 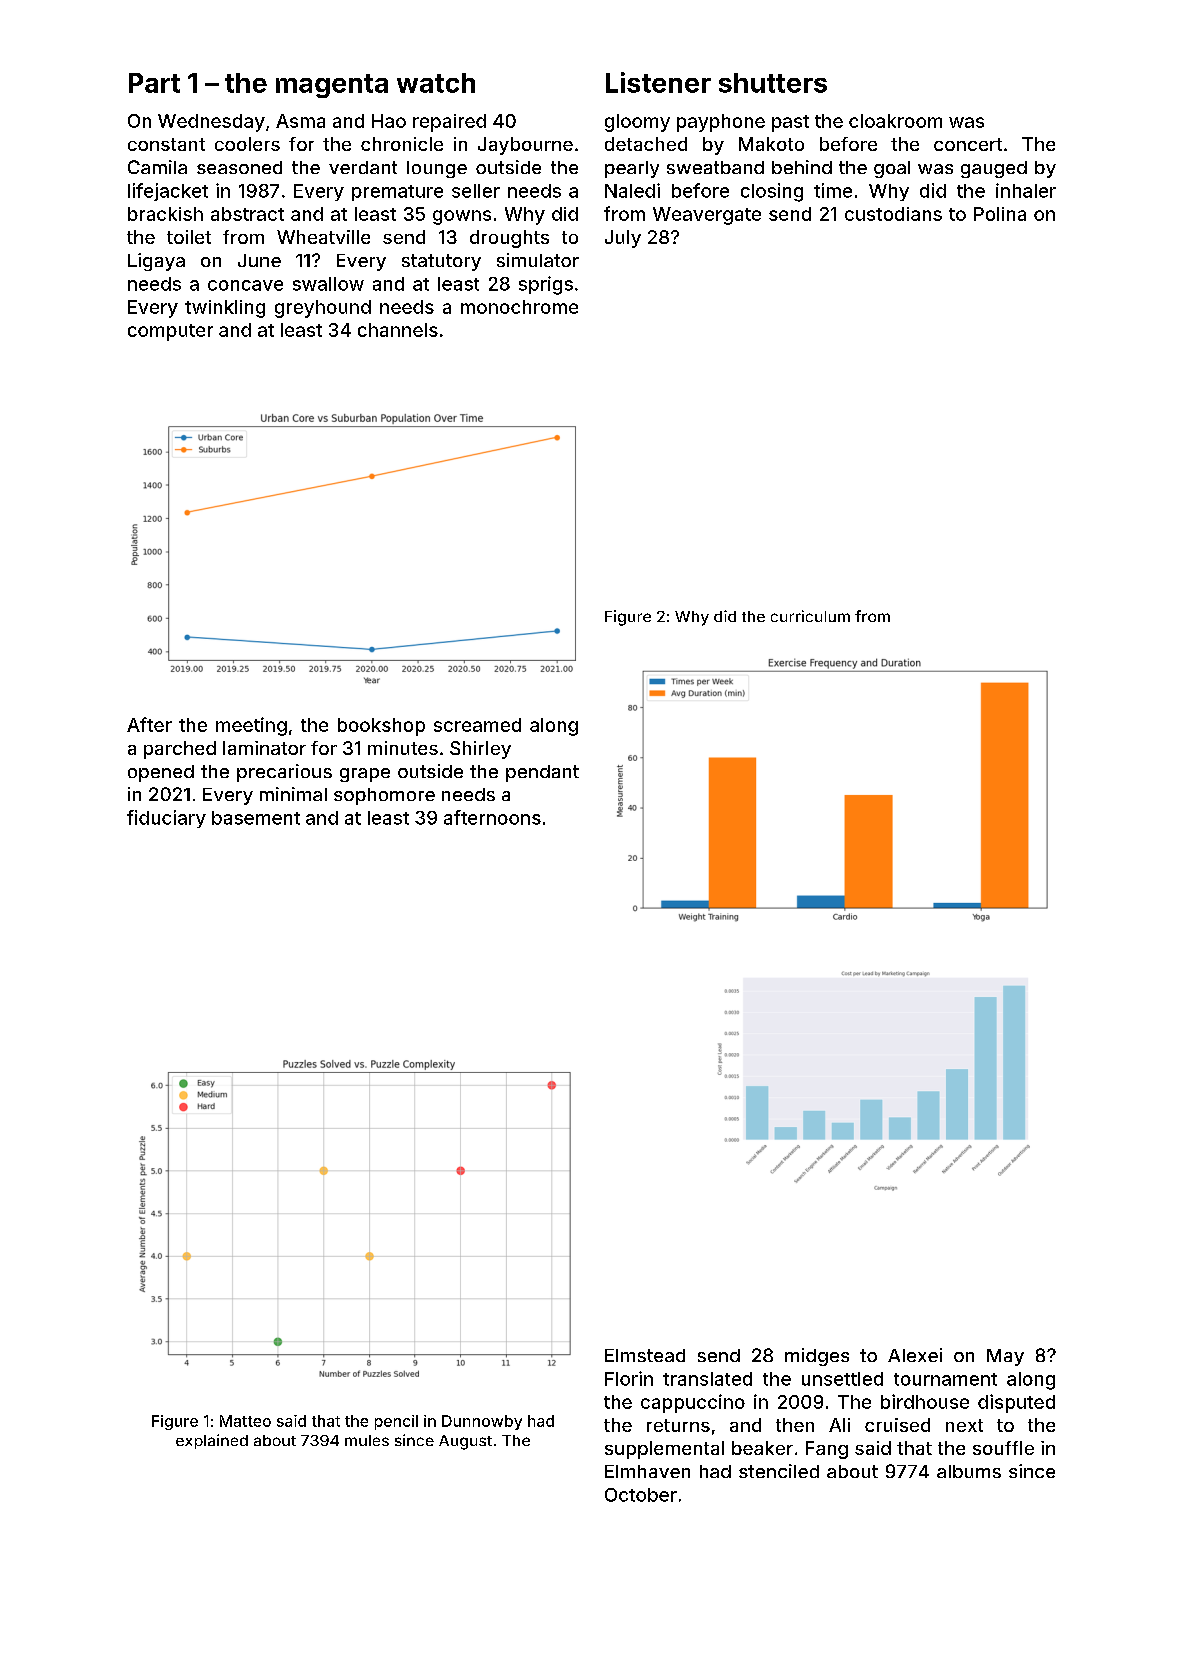 I want to click on concert, so click(x=968, y=144).
